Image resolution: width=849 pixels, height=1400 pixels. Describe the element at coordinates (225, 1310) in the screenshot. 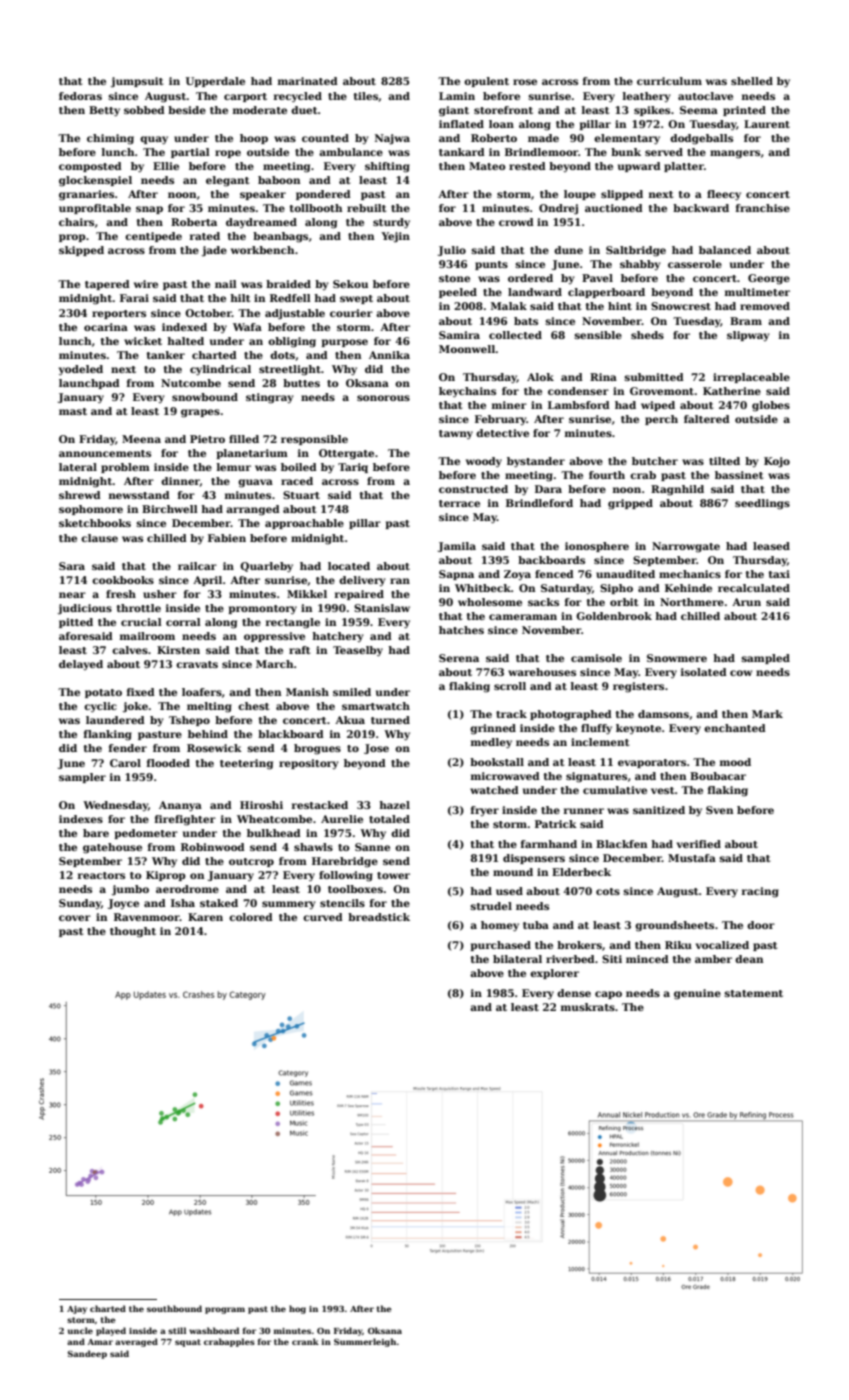

I see `program` at that location.
